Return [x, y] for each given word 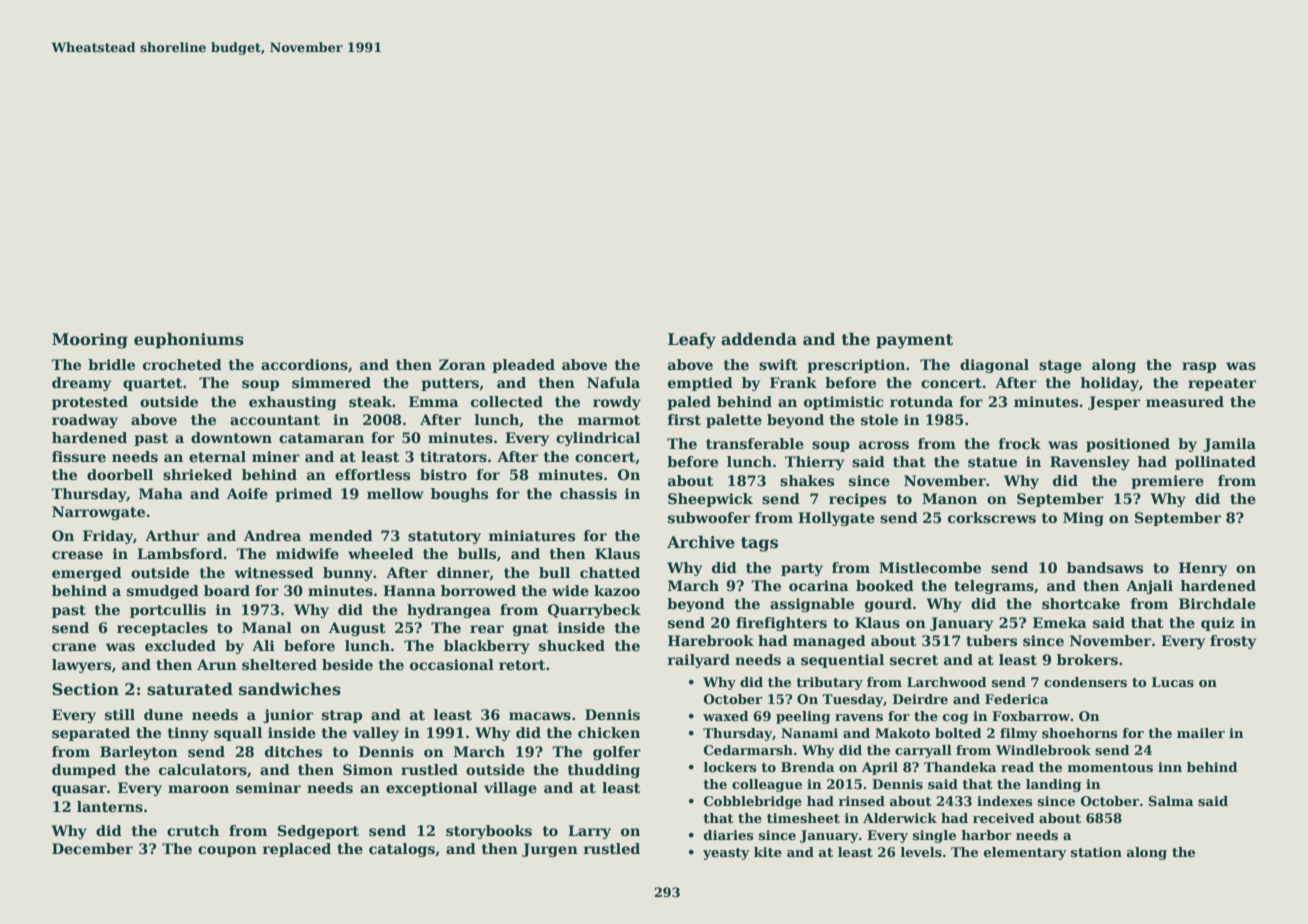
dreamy [81, 384]
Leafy [692, 341]
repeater [1222, 384]
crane [74, 647]
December [92, 848]
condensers [1085, 682]
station [1096, 852]
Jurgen [550, 850]
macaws [540, 716]
